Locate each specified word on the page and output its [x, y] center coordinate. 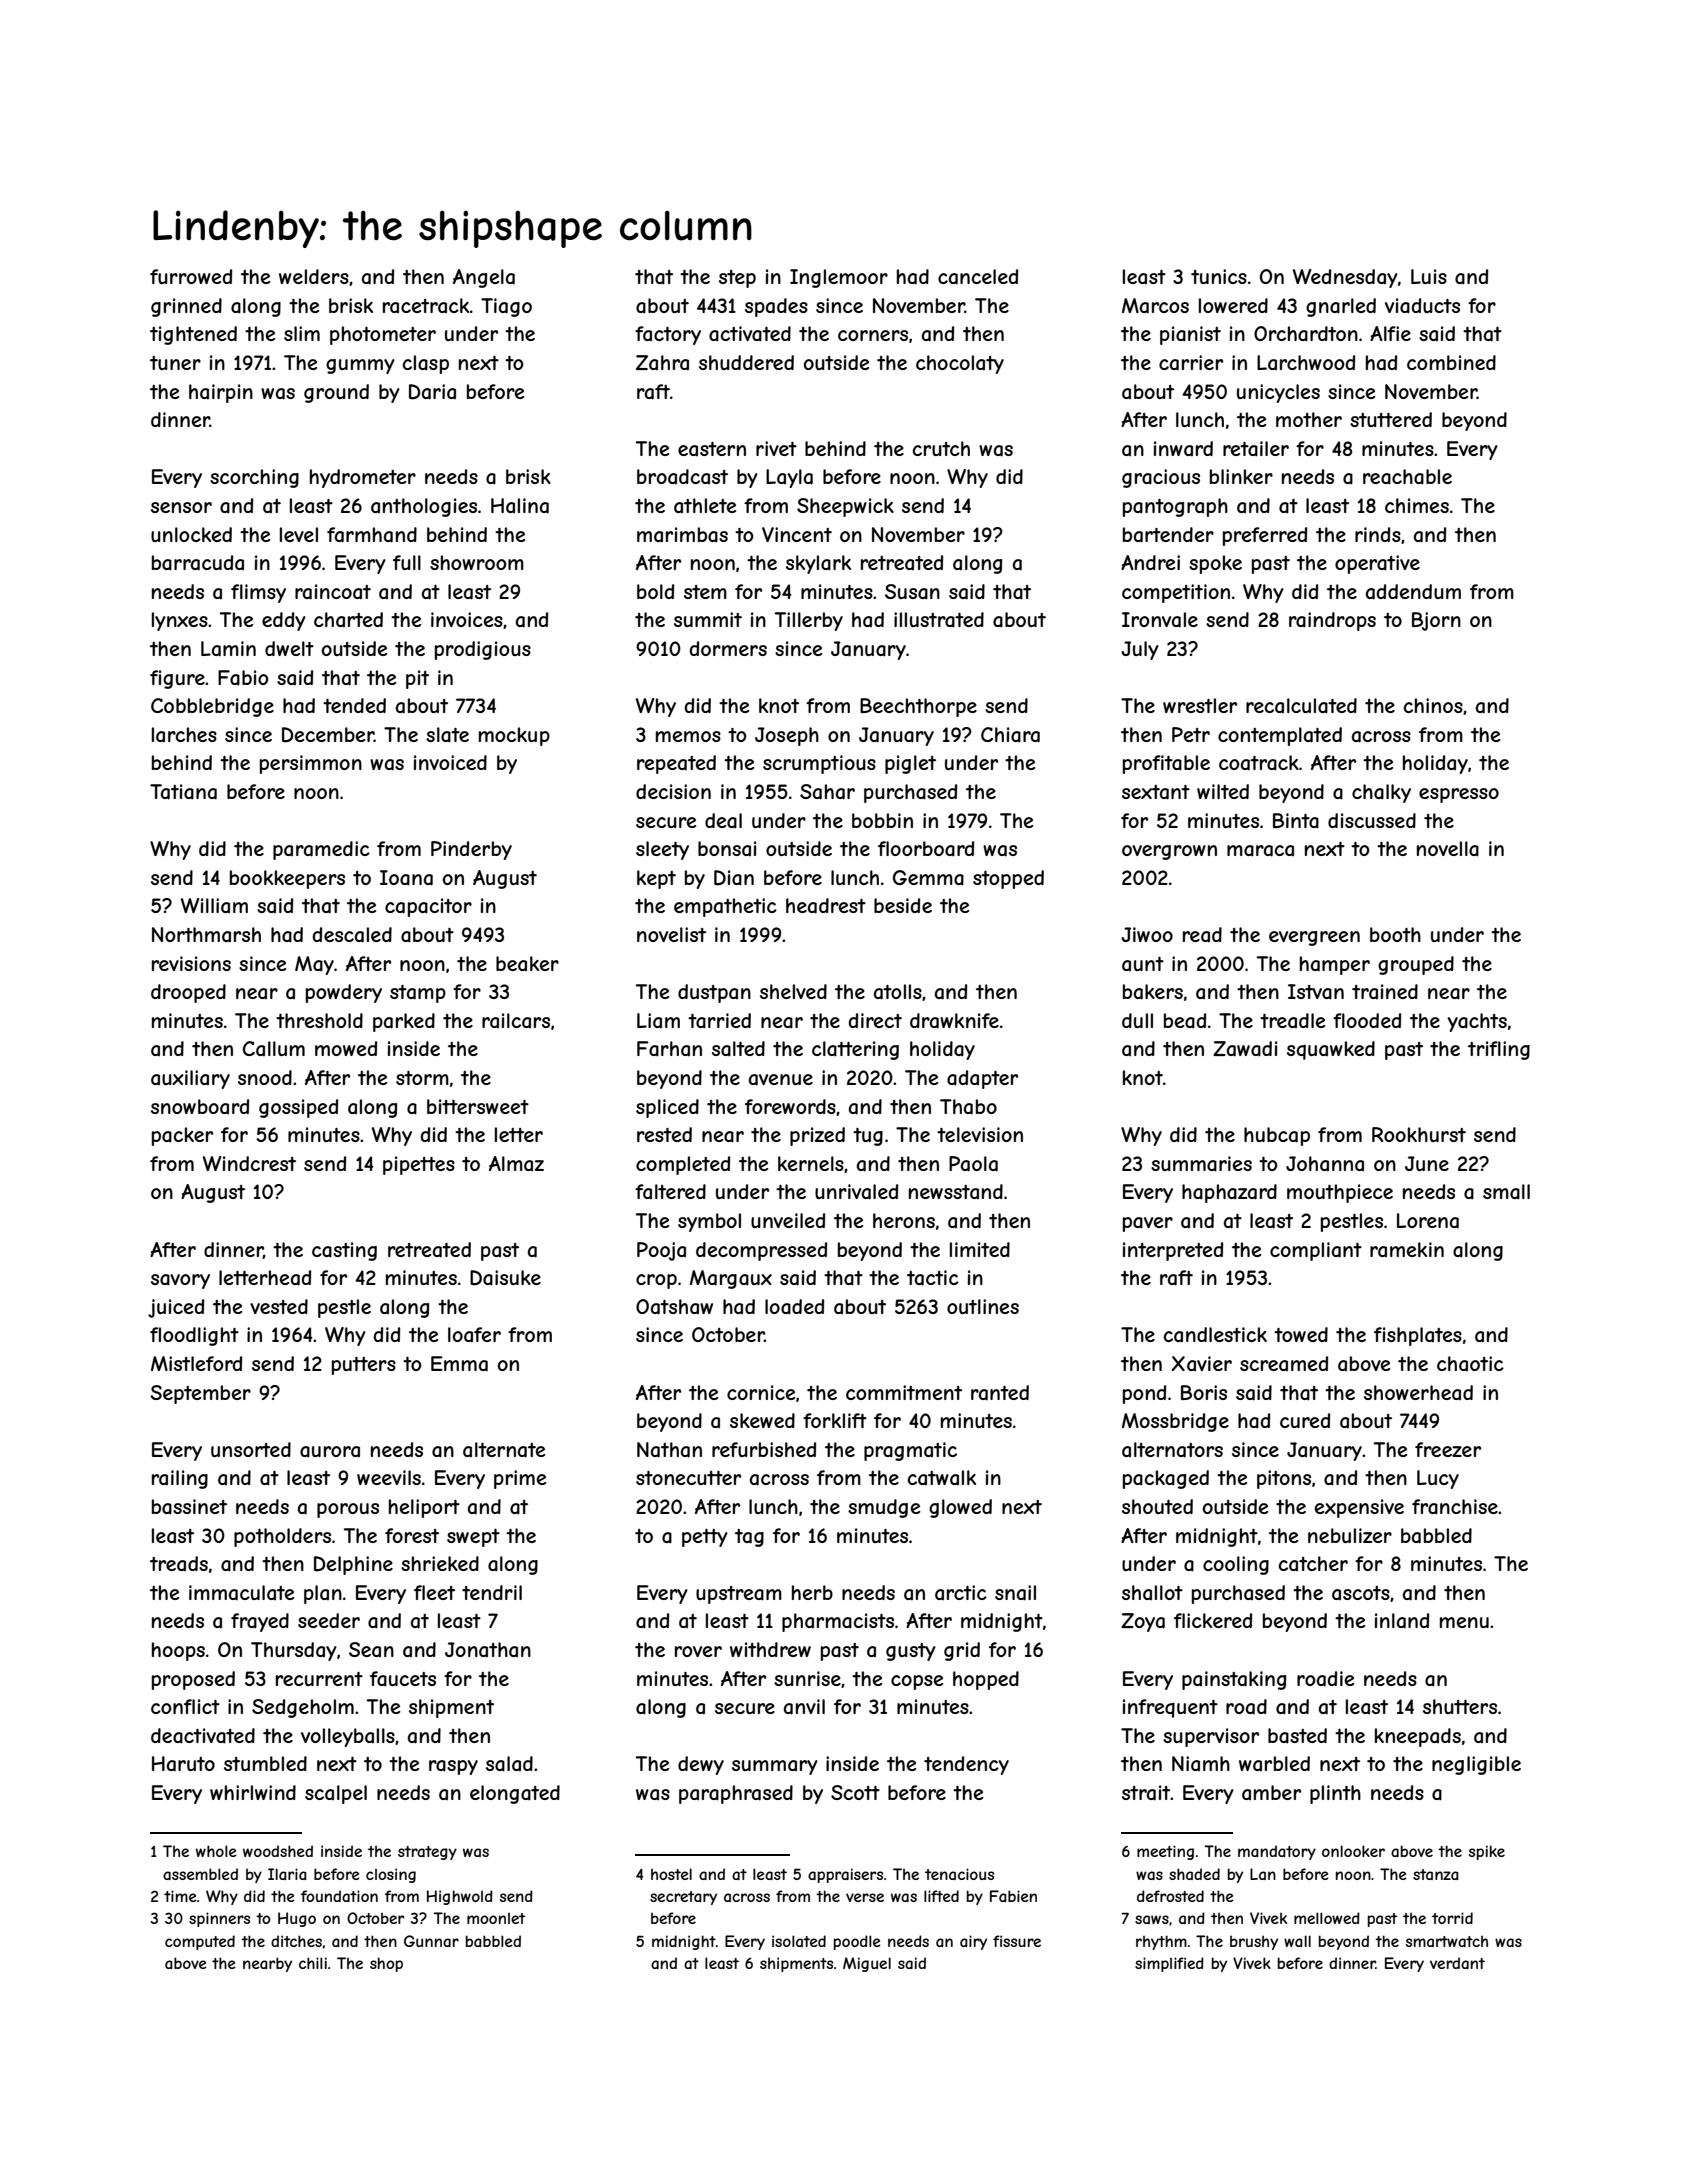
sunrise [807, 1678]
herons [904, 1220]
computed [200, 1942]
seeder [329, 1620]
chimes [1417, 505]
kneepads [1418, 1737]
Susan [912, 592]
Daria [432, 392]
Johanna [1325, 1163]
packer [182, 1136]
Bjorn [1436, 621]
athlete [705, 505]
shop [386, 1964]
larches [184, 734]
